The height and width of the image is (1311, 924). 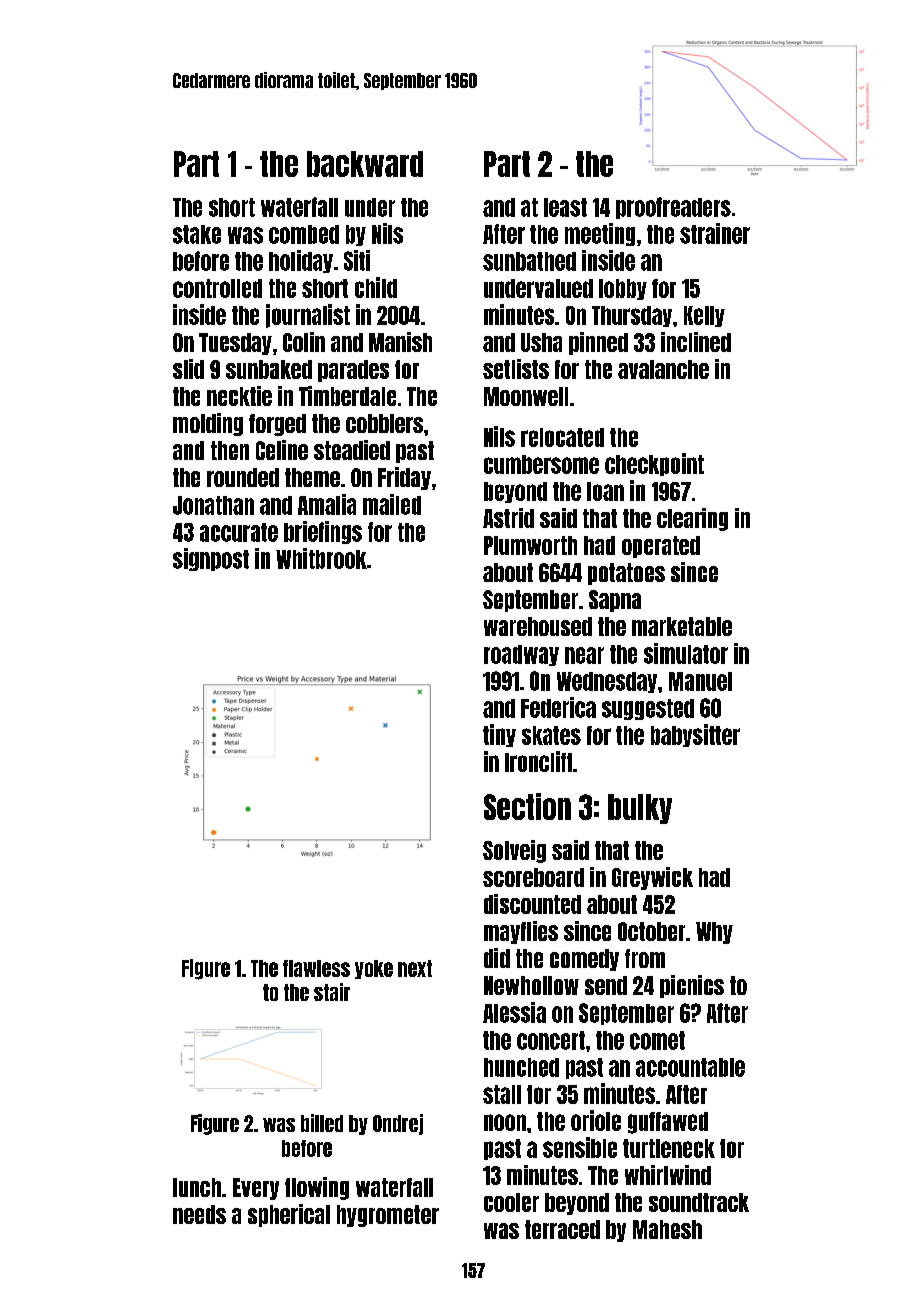 I want to click on backward, so click(x=365, y=164).
